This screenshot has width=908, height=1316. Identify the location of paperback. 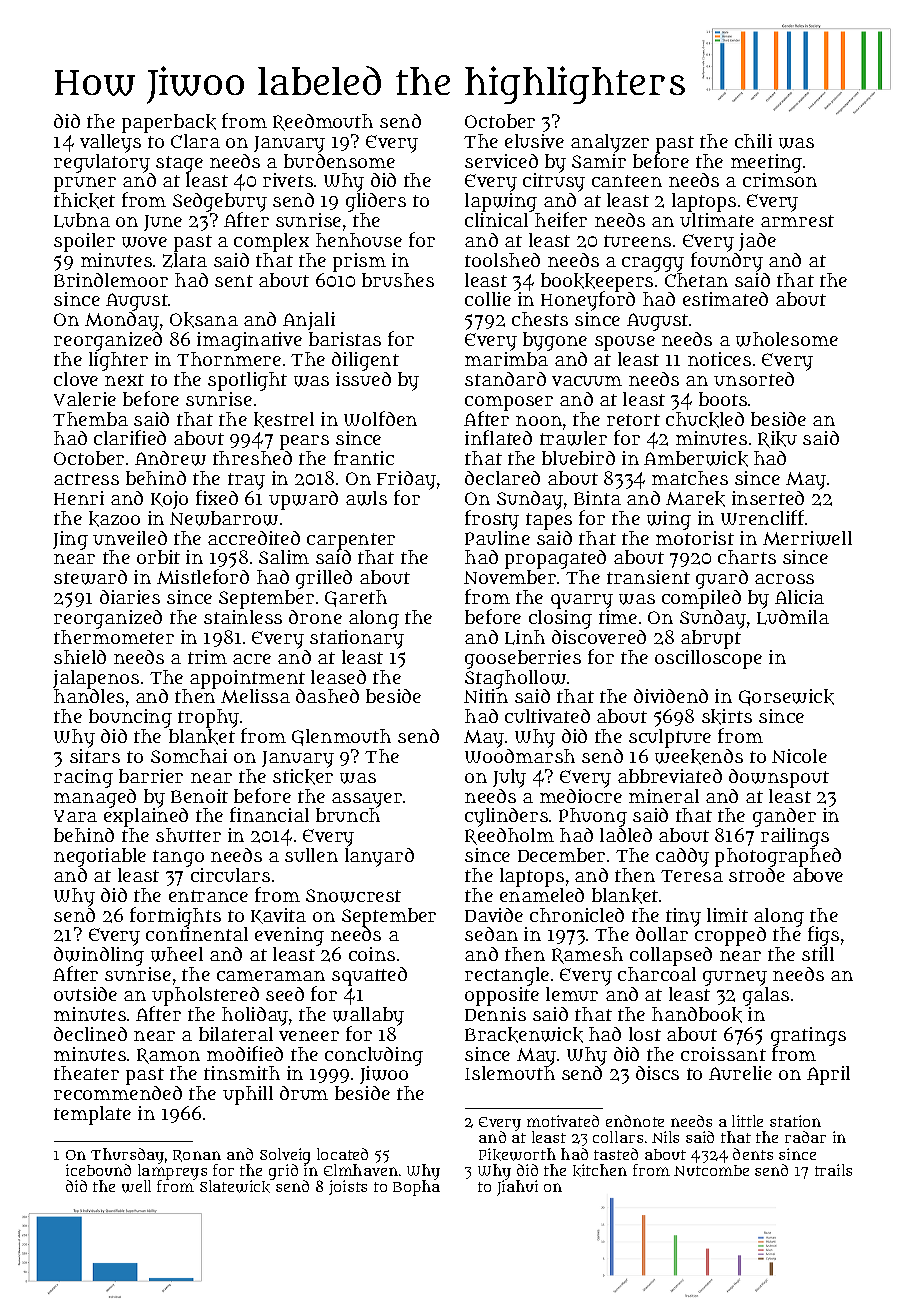
(169, 123).
